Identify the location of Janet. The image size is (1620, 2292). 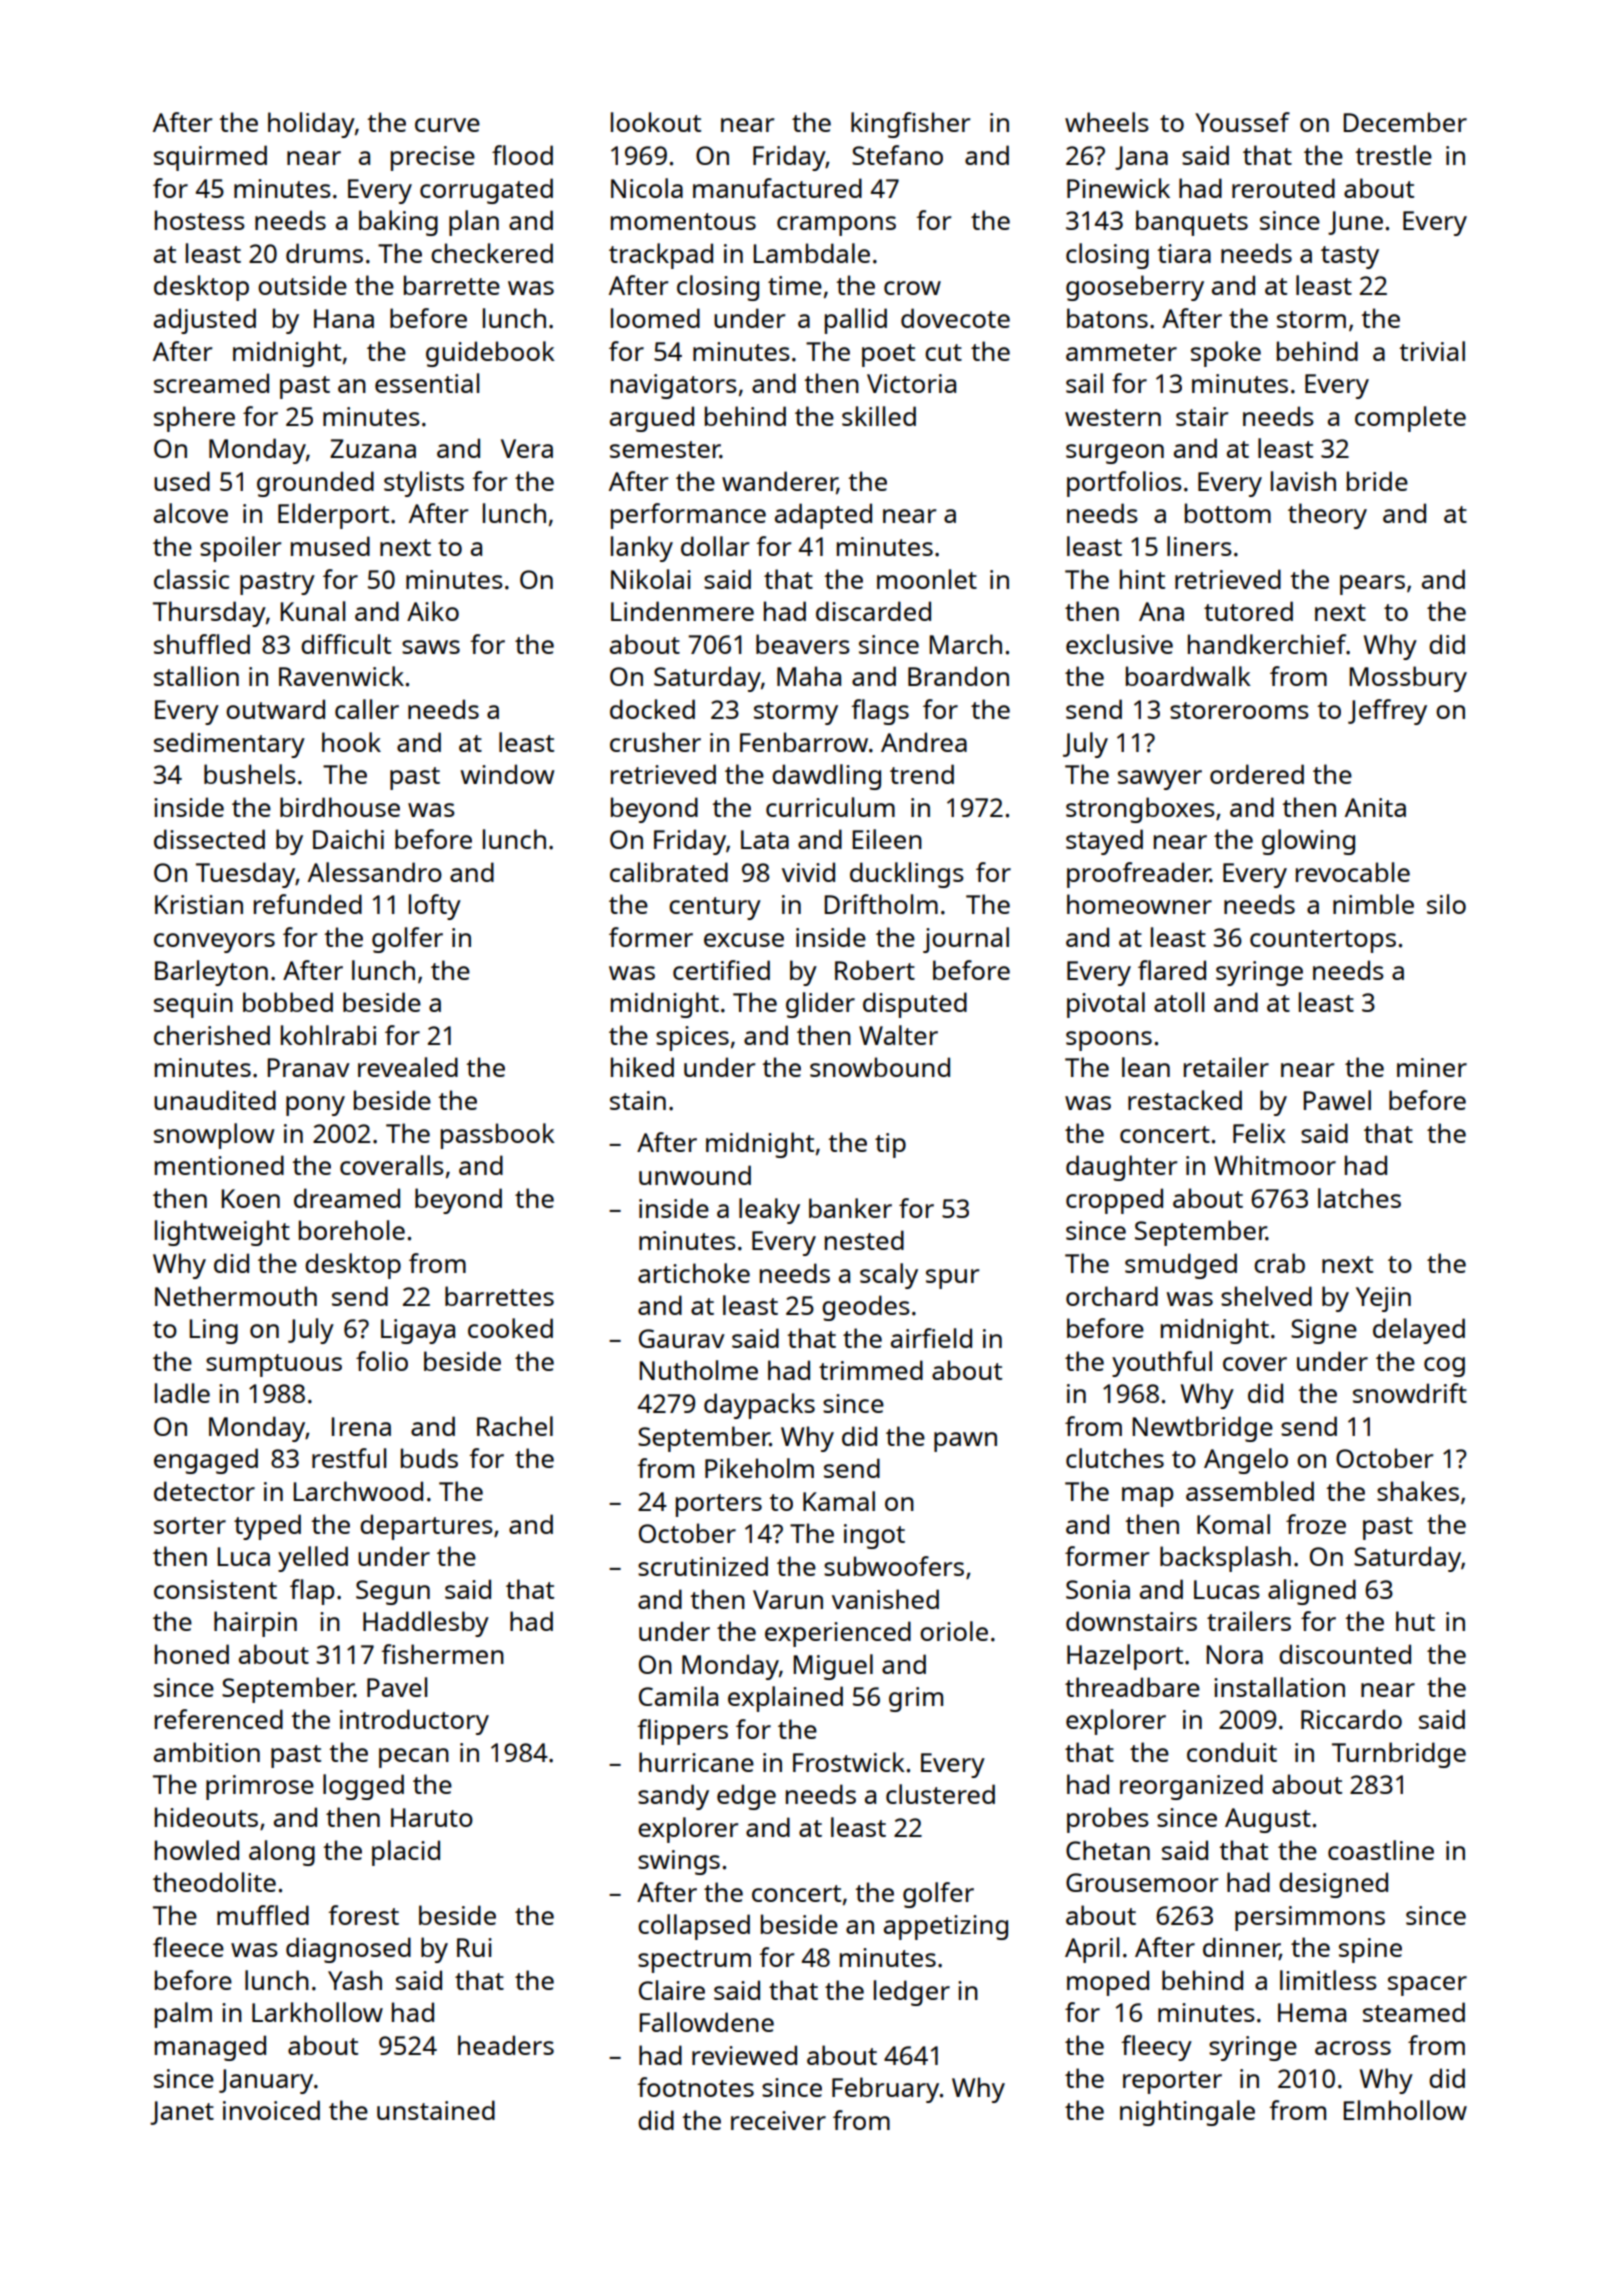
(182, 2113).
